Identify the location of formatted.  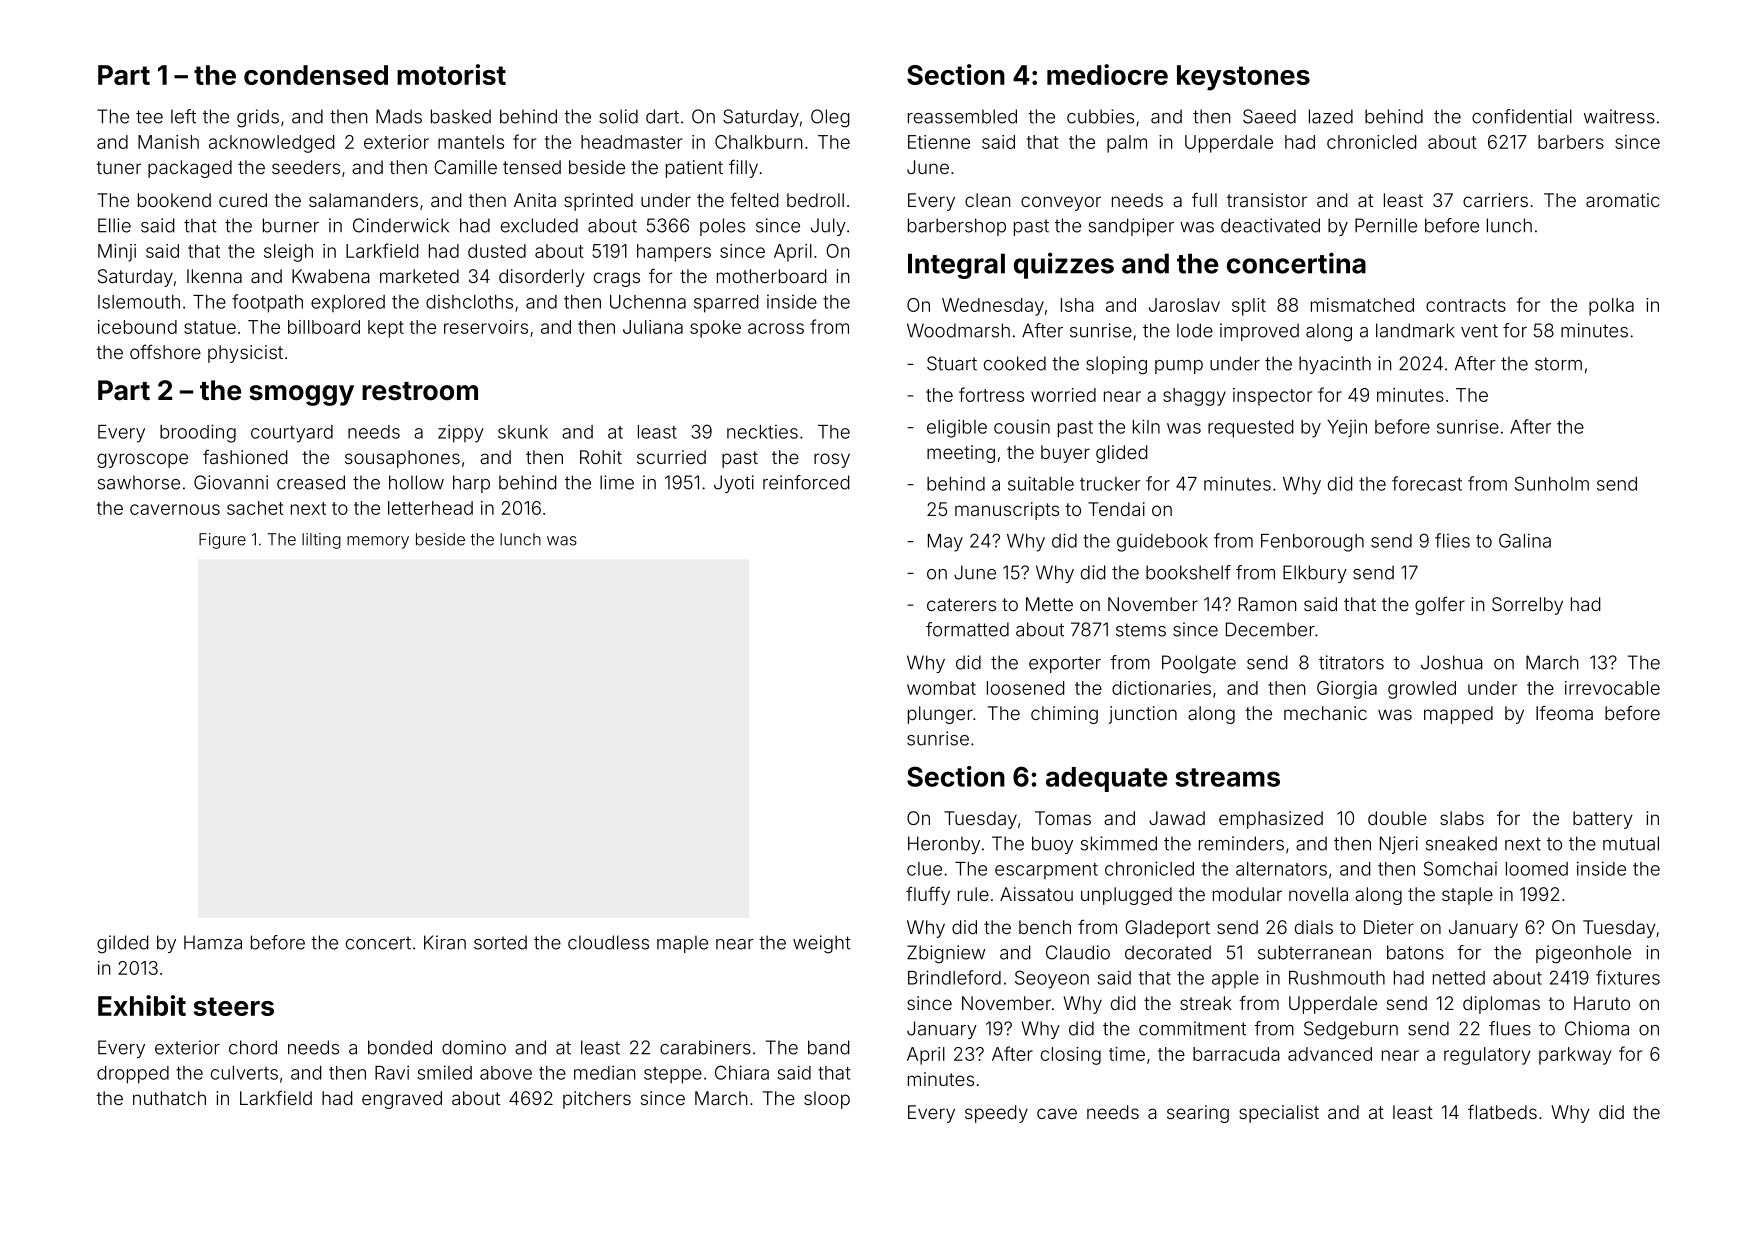
(967, 629).
